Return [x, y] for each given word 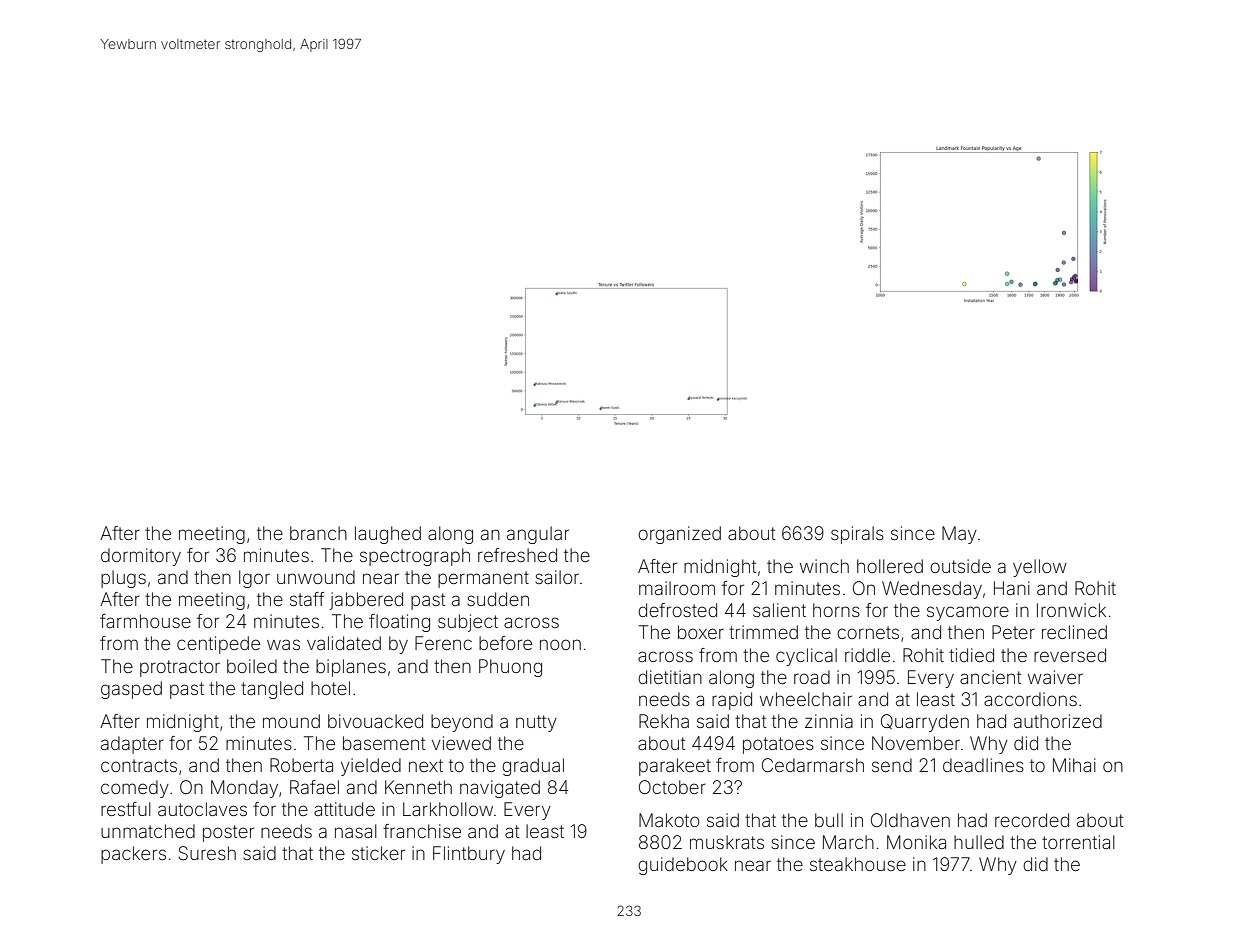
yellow [1040, 568]
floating [399, 623]
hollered [890, 566]
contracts [139, 765]
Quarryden [925, 723]
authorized [1058, 721]
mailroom [677, 588]
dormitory [141, 557]
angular [538, 535]
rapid [732, 701]
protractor [180, 668]
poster [228, 833]
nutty [536, 723]
